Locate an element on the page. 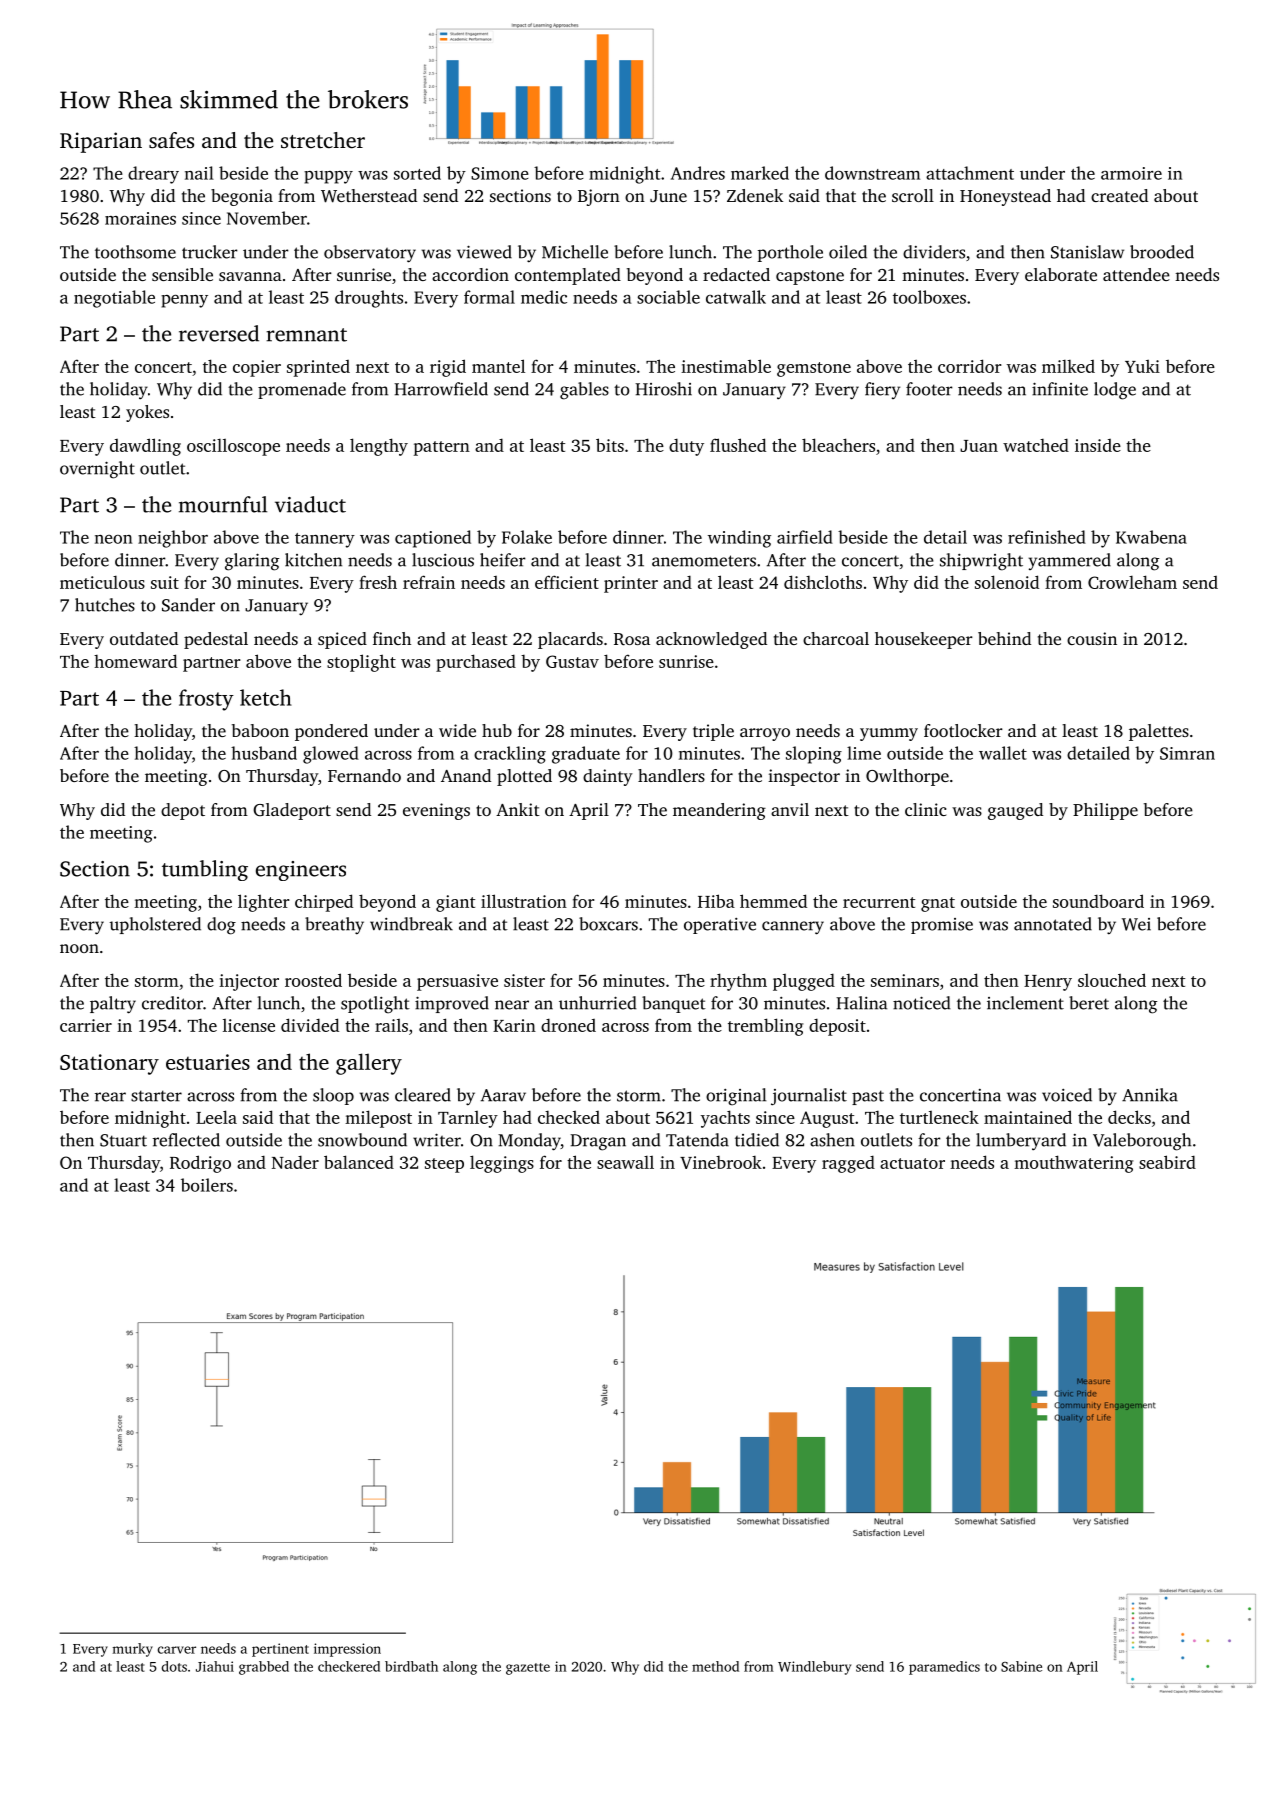 The width and height of the document is (1281, 1812). Stationary is located at coordinates (109, 1064).
